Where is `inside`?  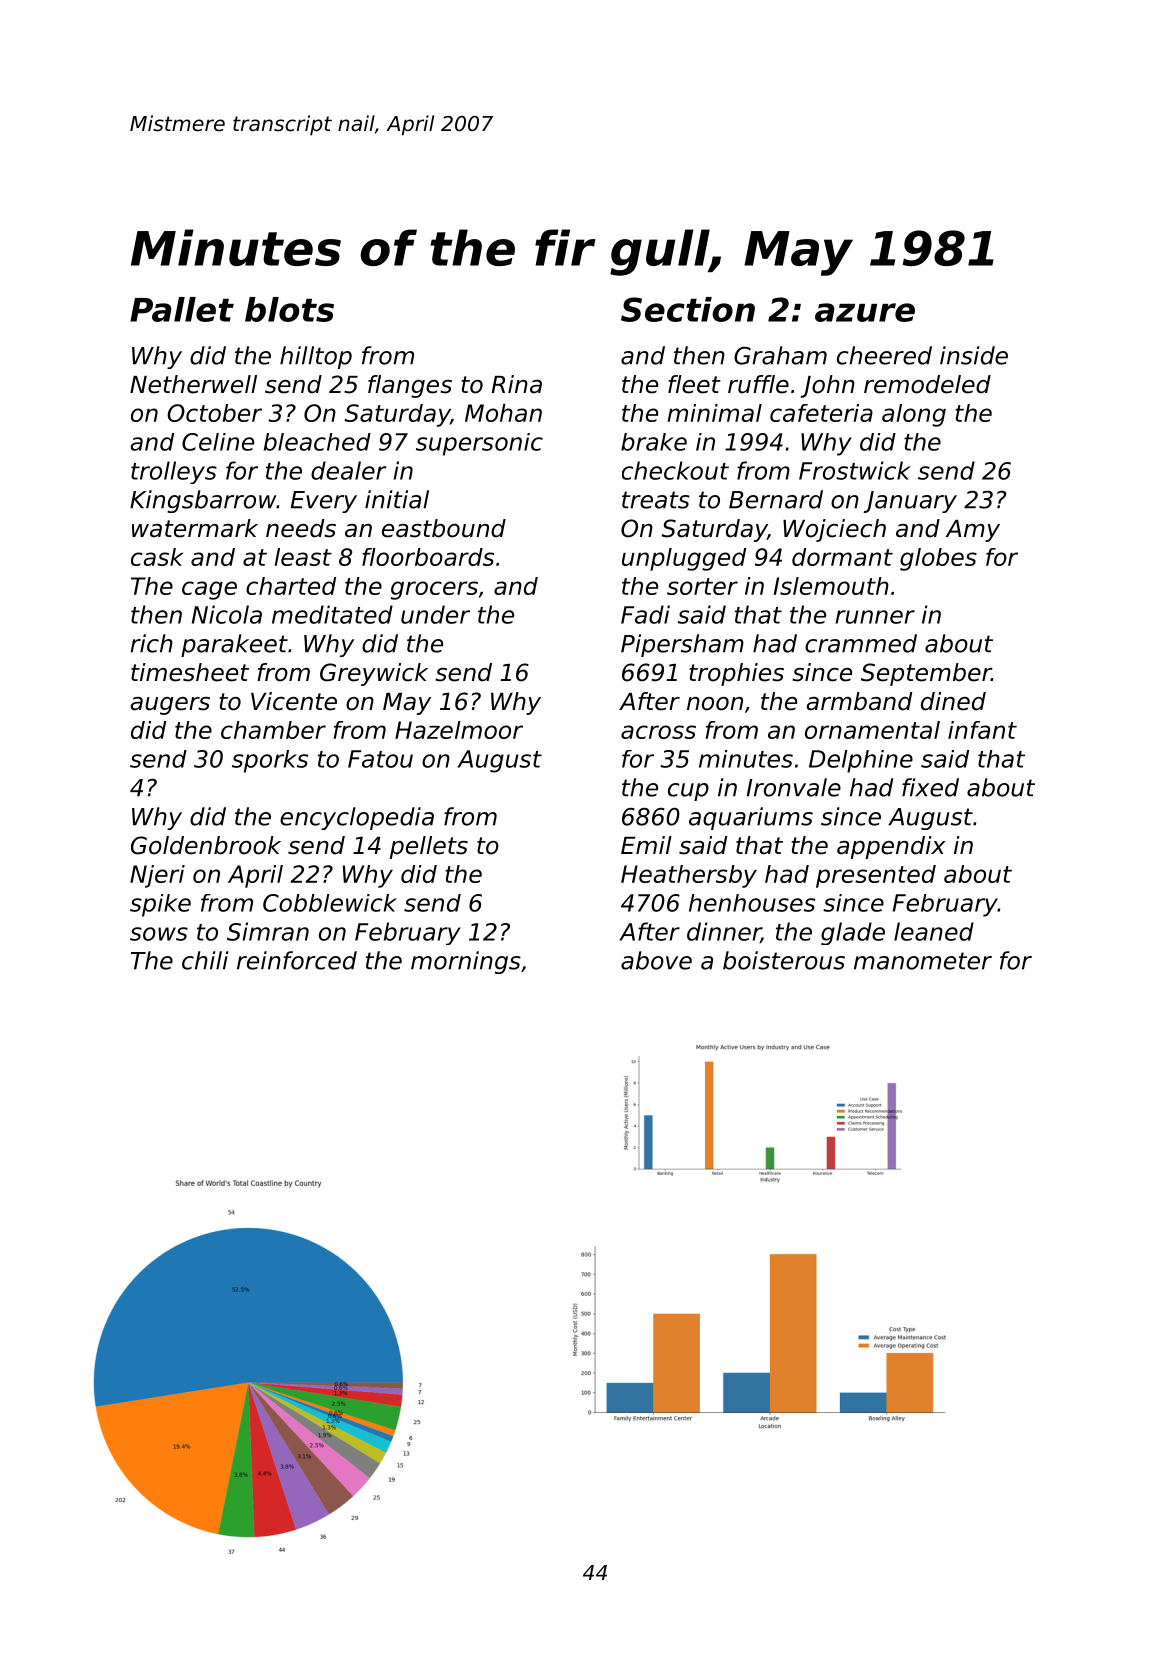 inside is located at coordinates (974, 355).
